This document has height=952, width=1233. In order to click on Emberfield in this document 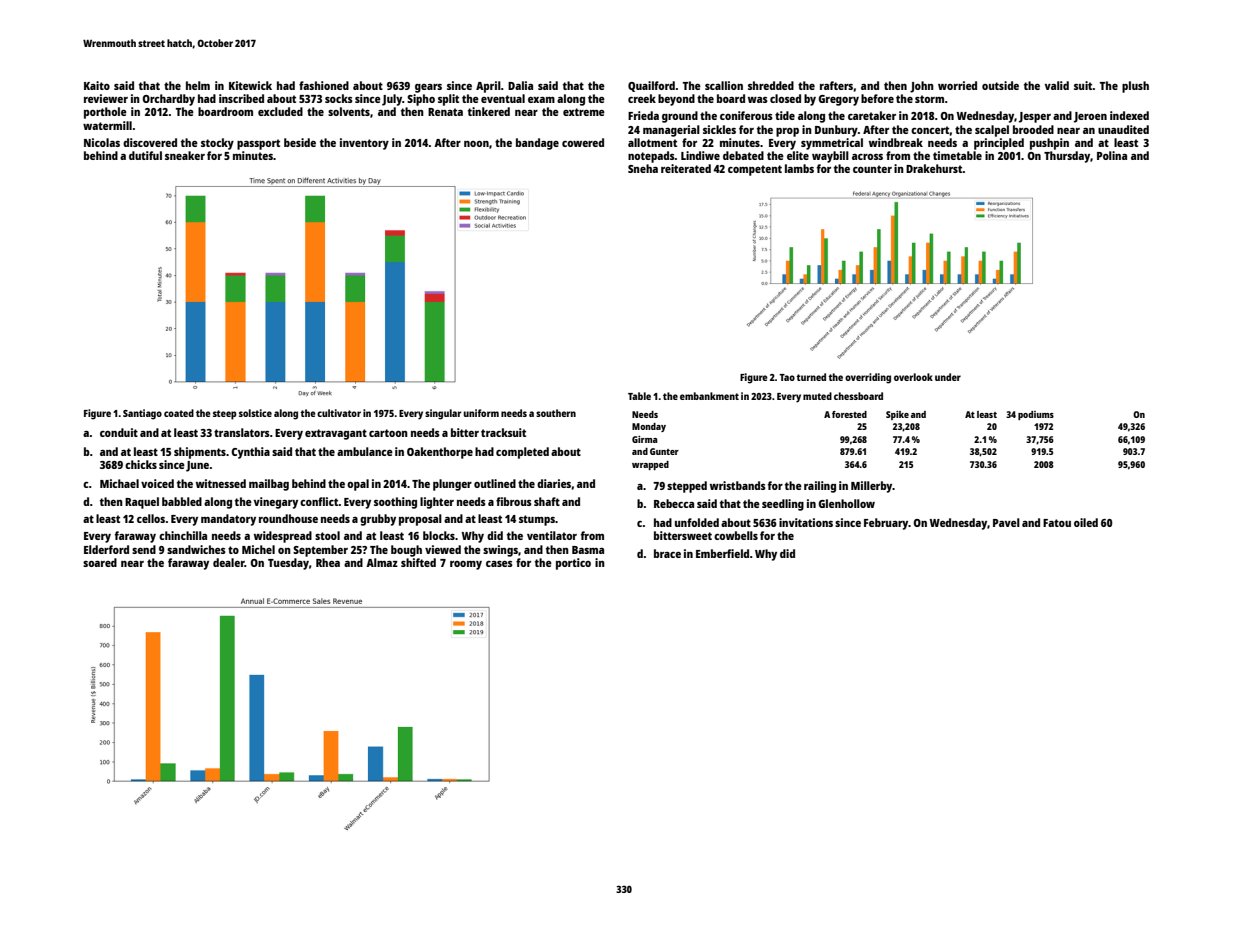, I will do `click(722, 553)`.
